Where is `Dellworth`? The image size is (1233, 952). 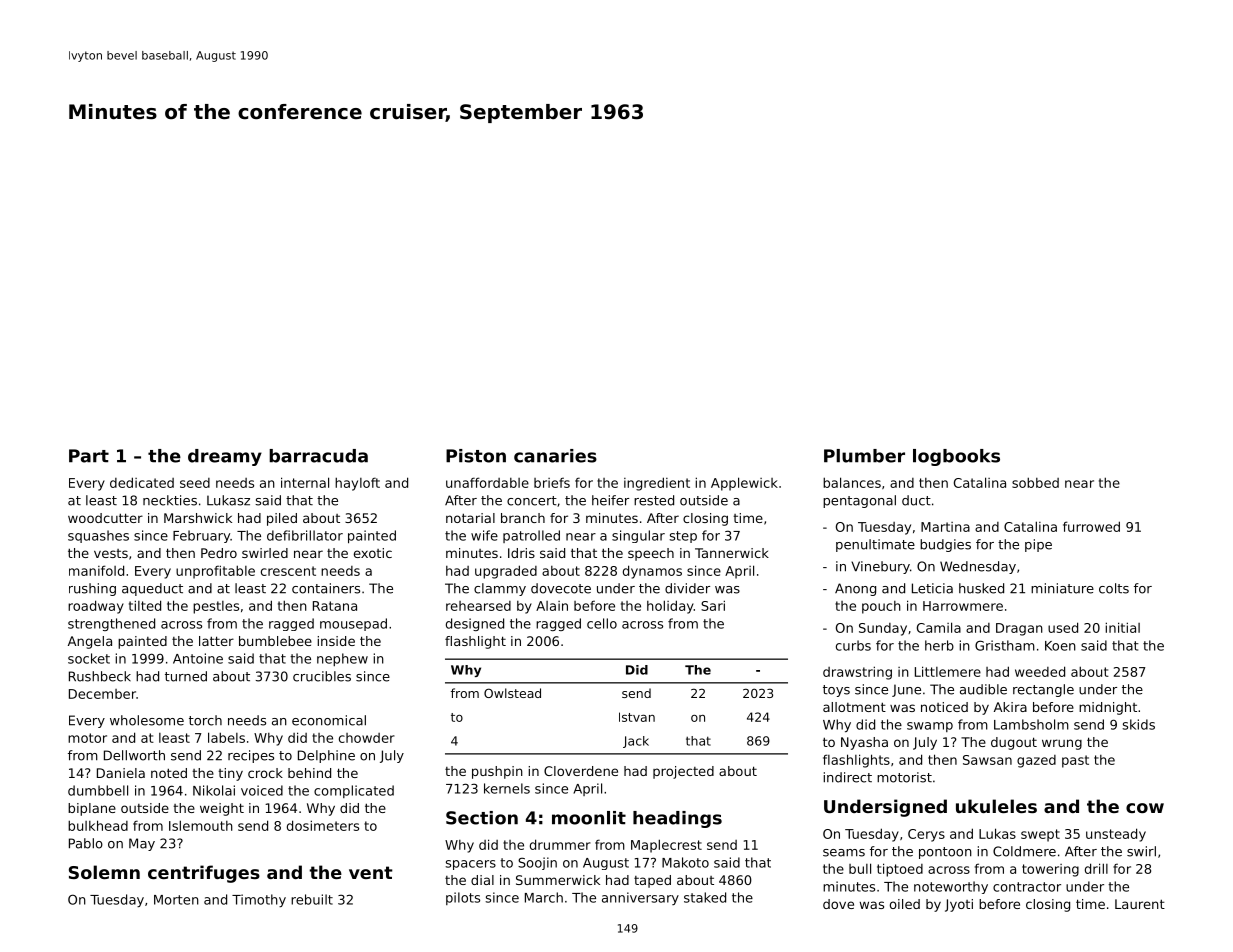 Dellworth is located at coordinates (134, 755).
